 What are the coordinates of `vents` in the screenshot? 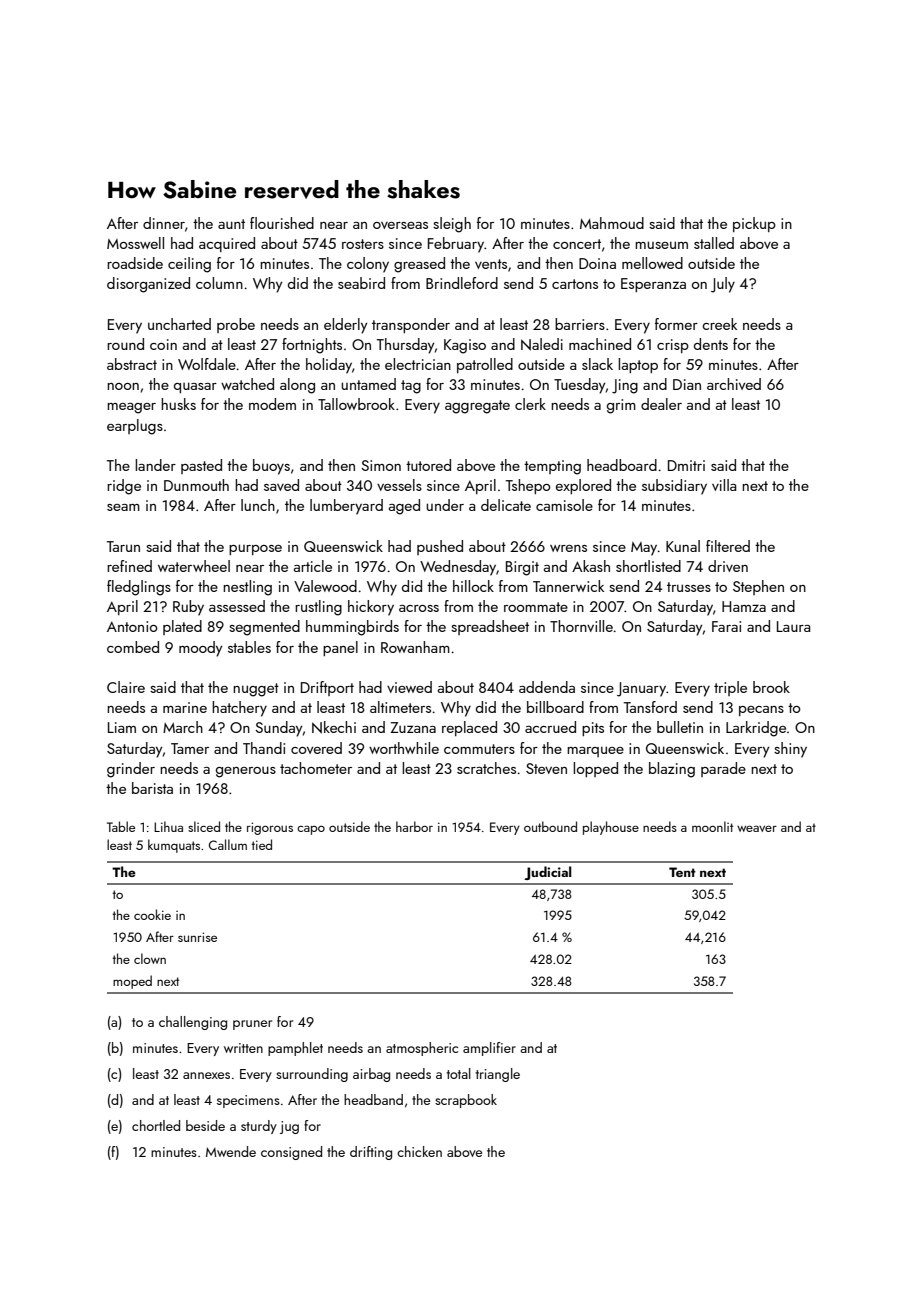 It's located at (491, 264).
